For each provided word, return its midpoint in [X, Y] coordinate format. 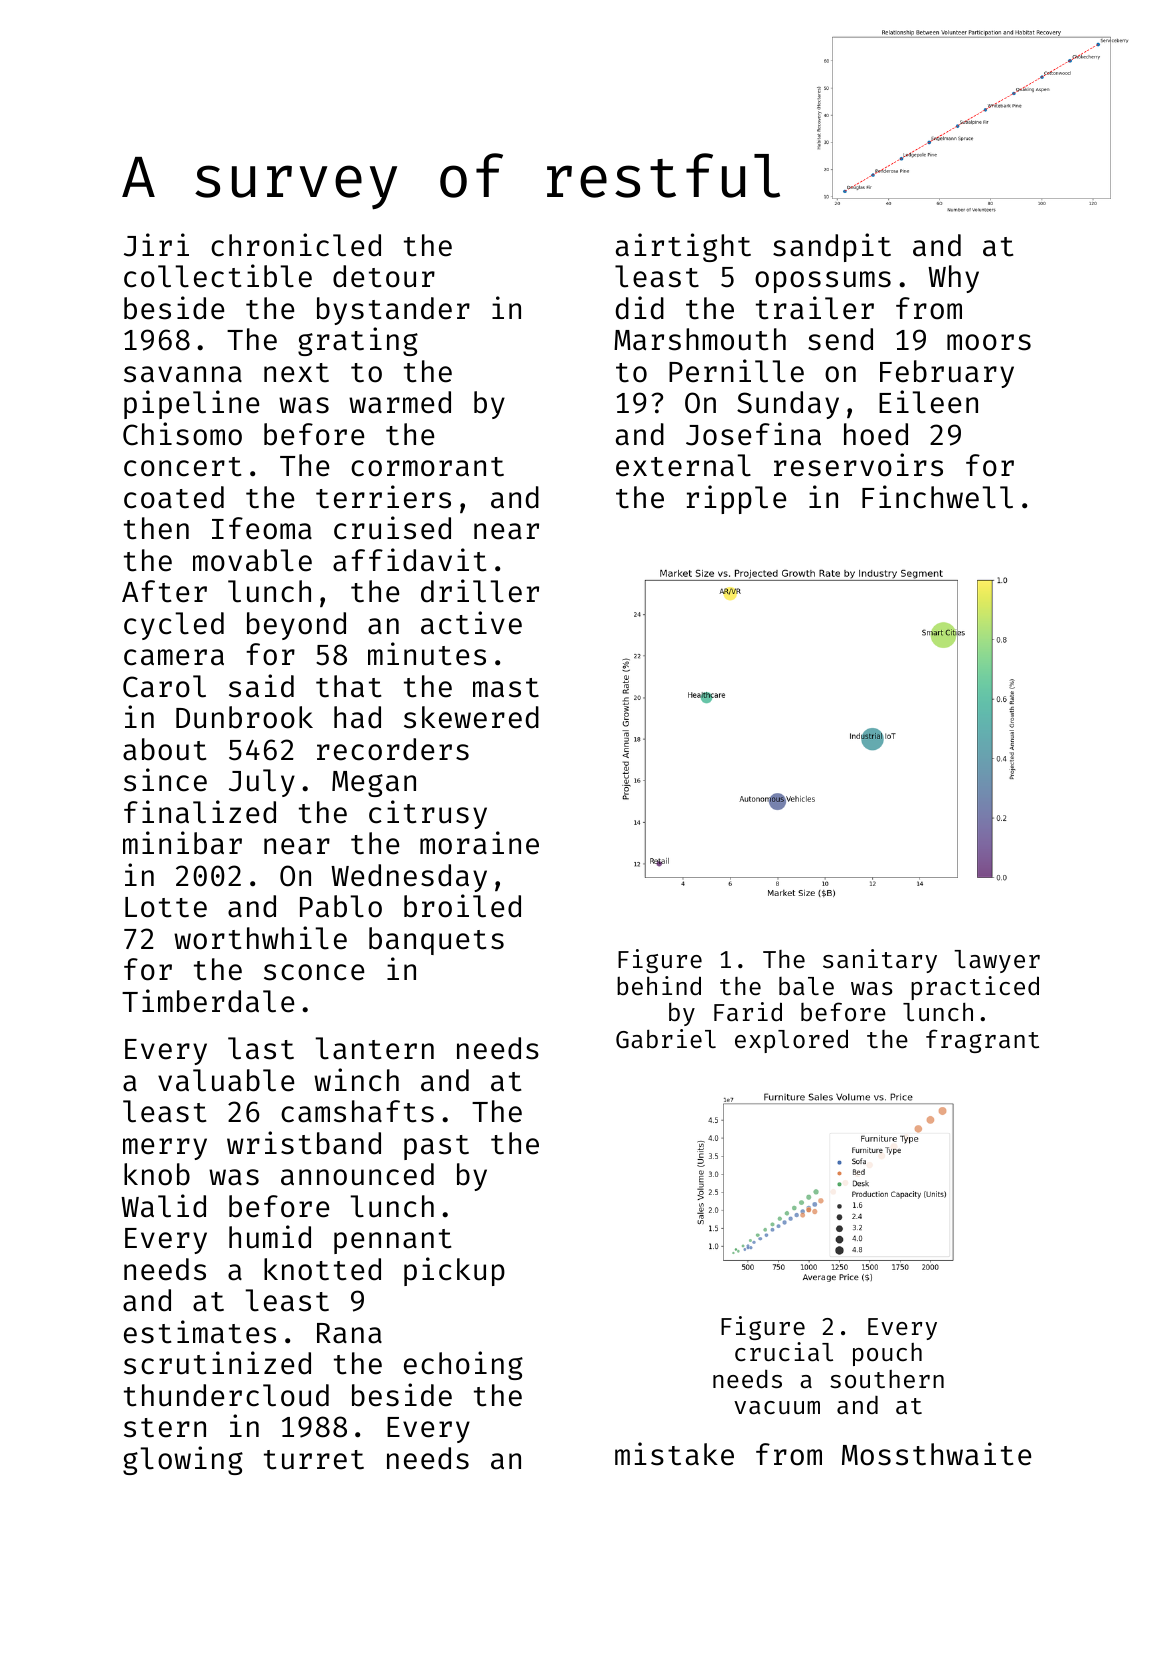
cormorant [427, 467]
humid [270, 1237]
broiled [462, 906]
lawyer [997, 961]
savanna [183, 374]
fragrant [982, 1041]
